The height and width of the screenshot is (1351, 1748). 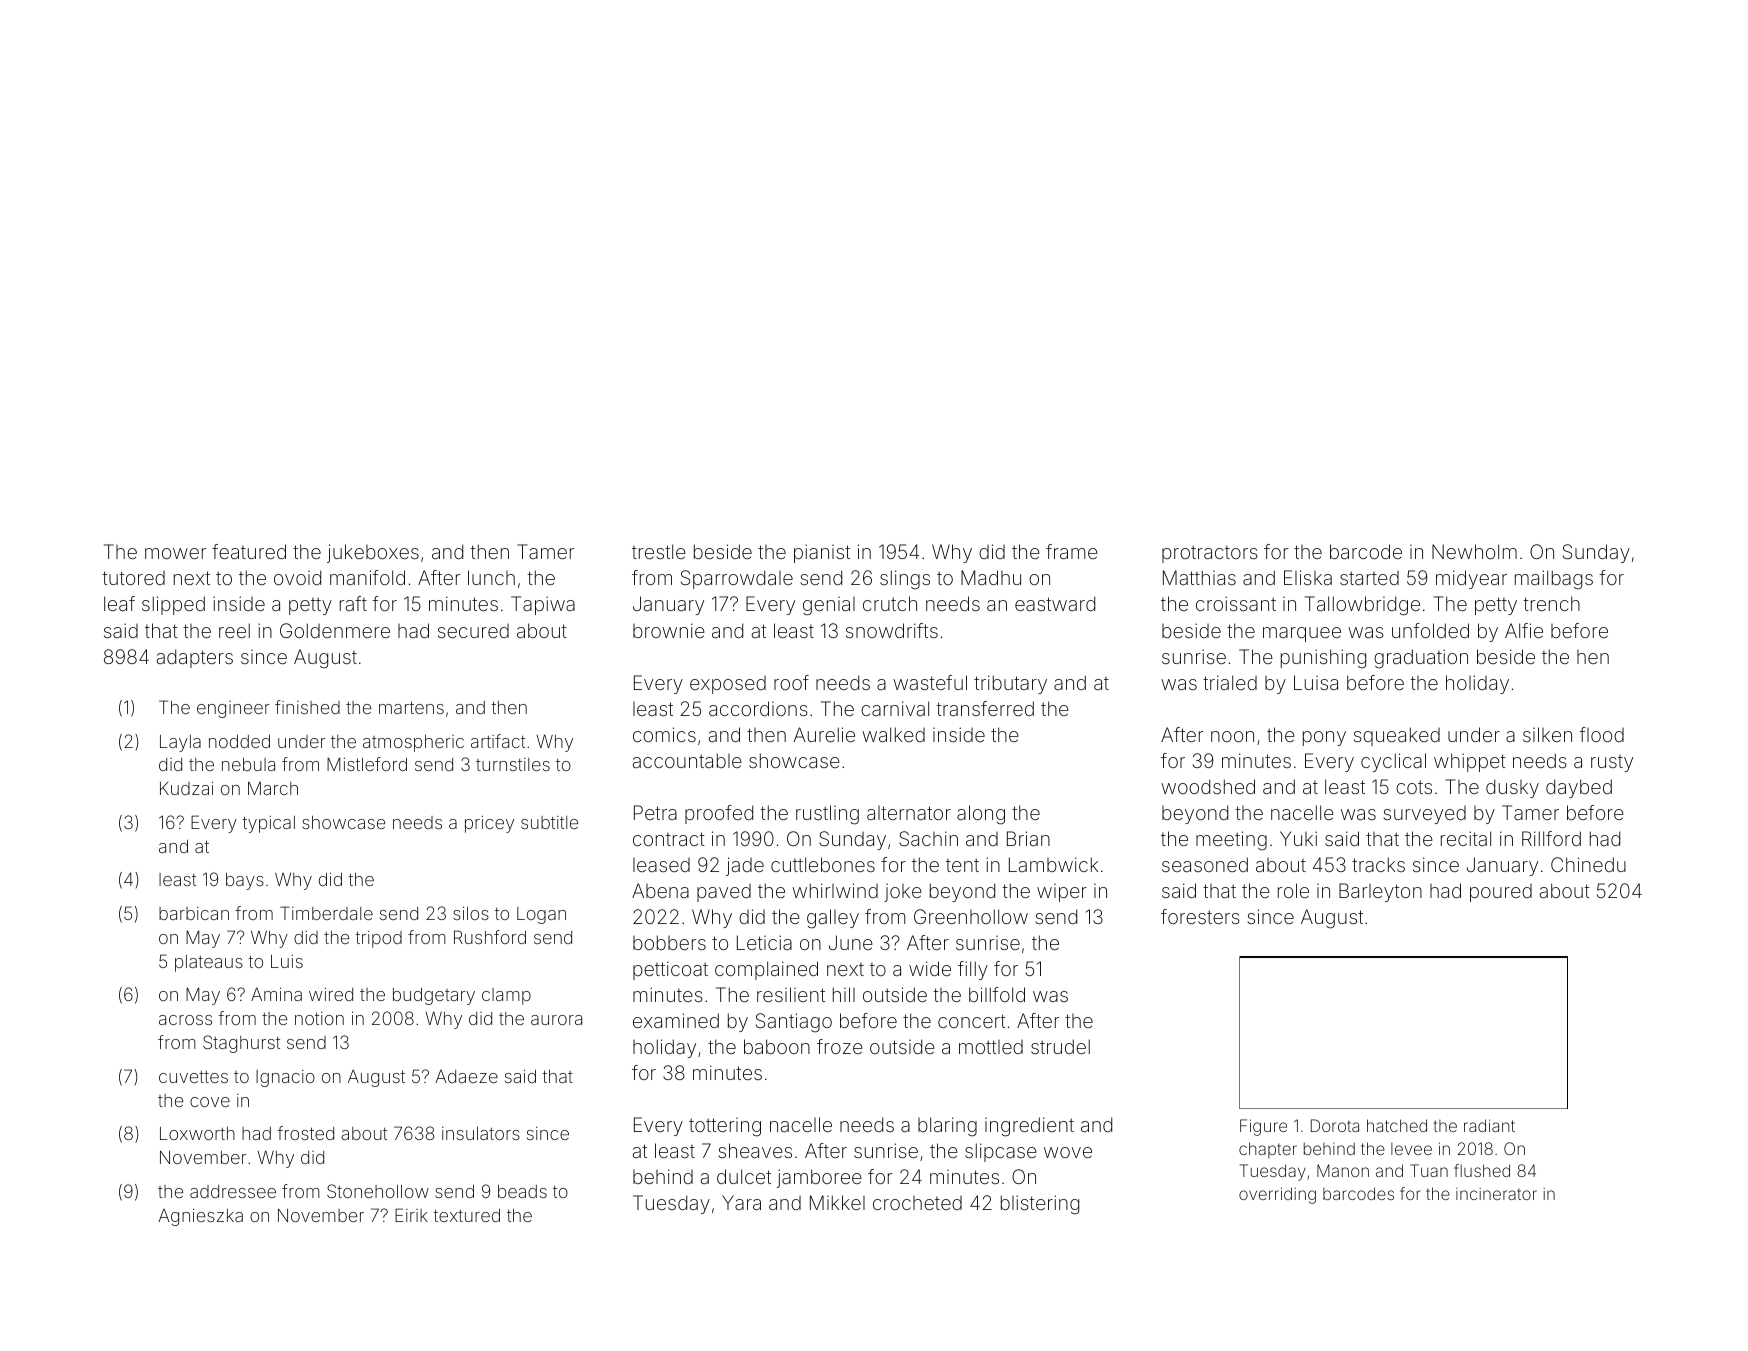 I want to click on mottled, so click(x=991, y=1047).
